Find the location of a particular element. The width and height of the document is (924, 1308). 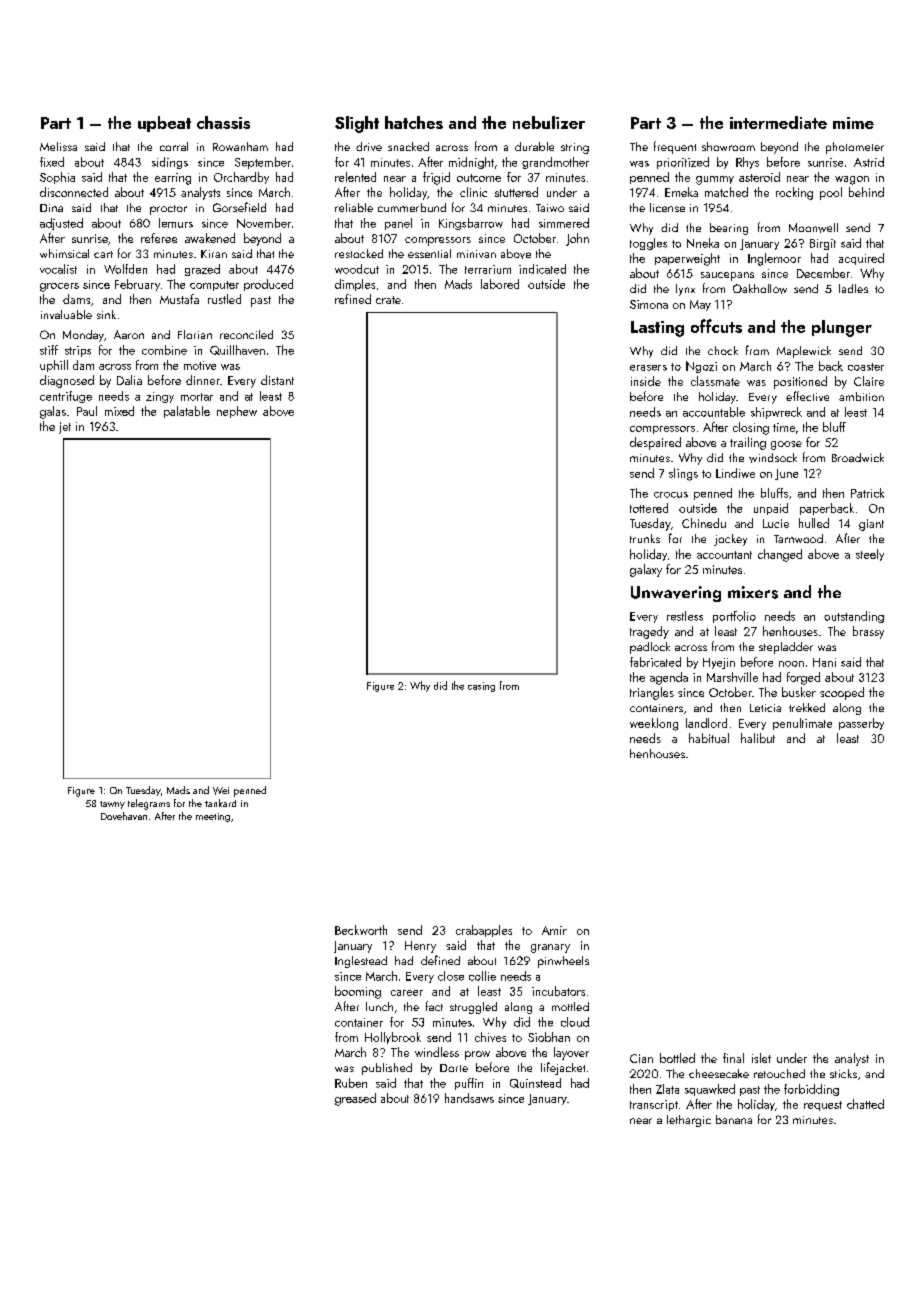

scooped is located at coordinates (842, 693).
